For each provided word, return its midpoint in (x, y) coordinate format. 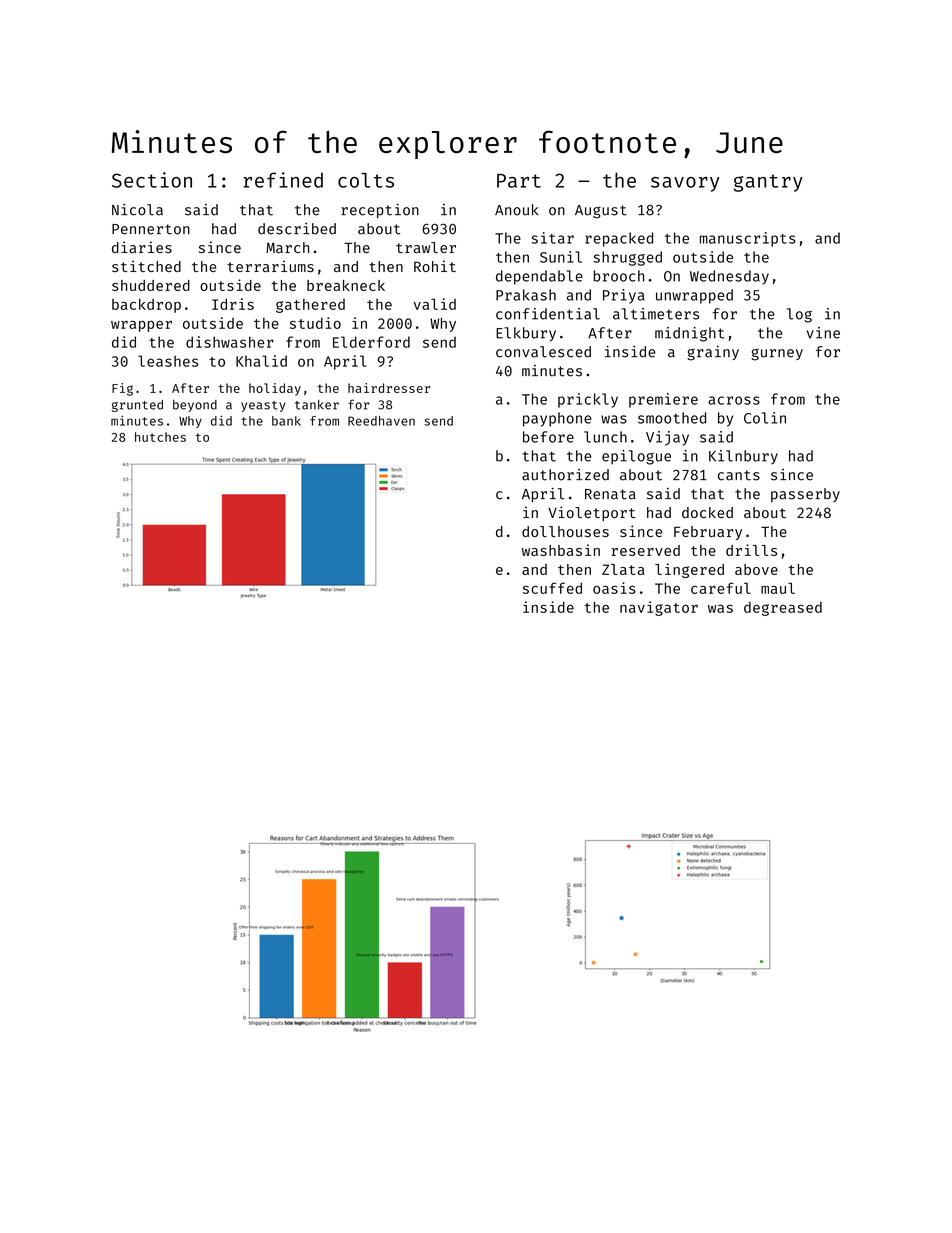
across (734, 400)
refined (283, 180)
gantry (768, 183)
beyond (195, 406)
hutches (160, 437)
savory (685, 184)
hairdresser (389, 388)
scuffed (552, 588)
